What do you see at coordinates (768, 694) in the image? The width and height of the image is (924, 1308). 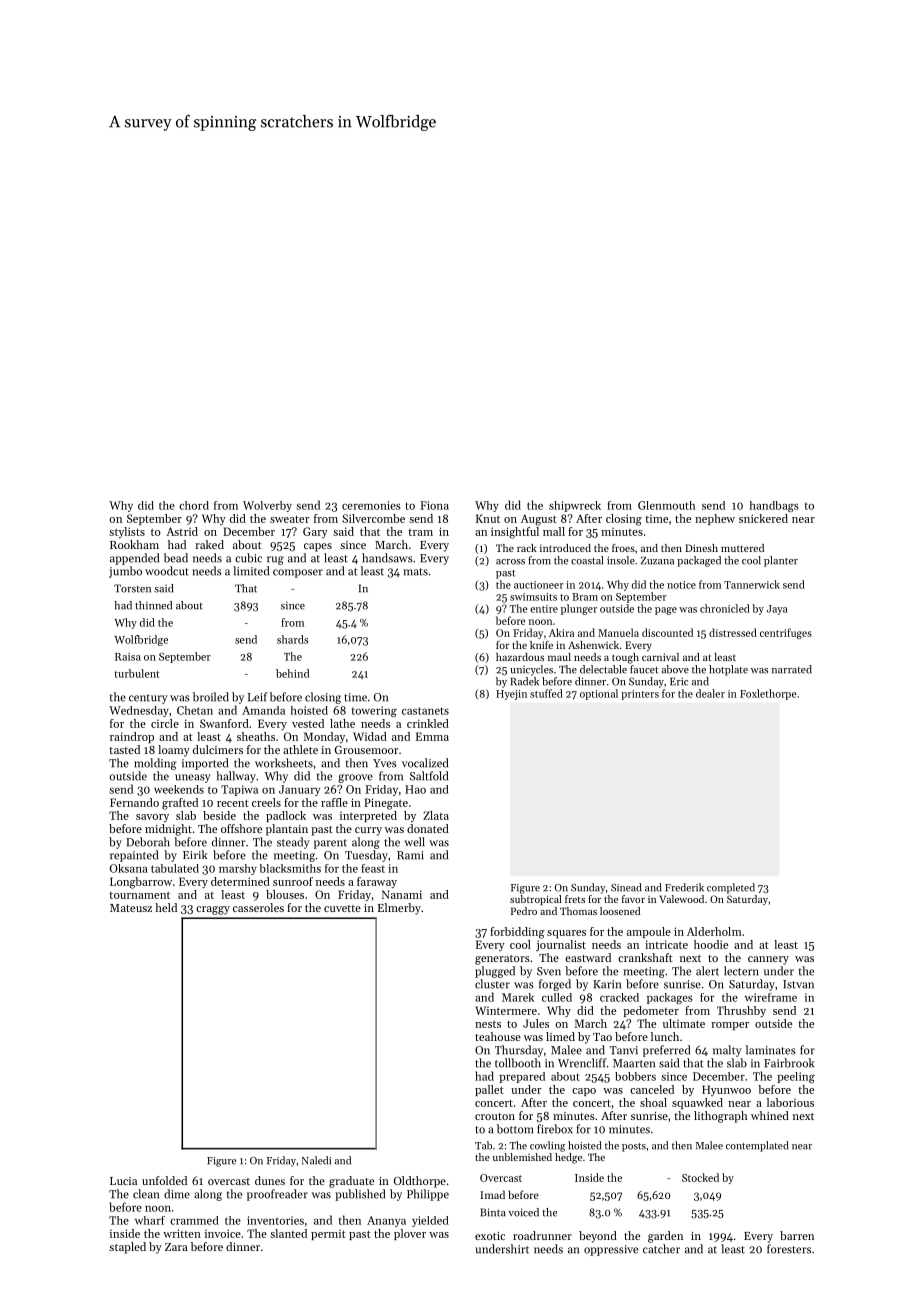 I see `Foxlethorpe` at bounding box center [768, 694].
